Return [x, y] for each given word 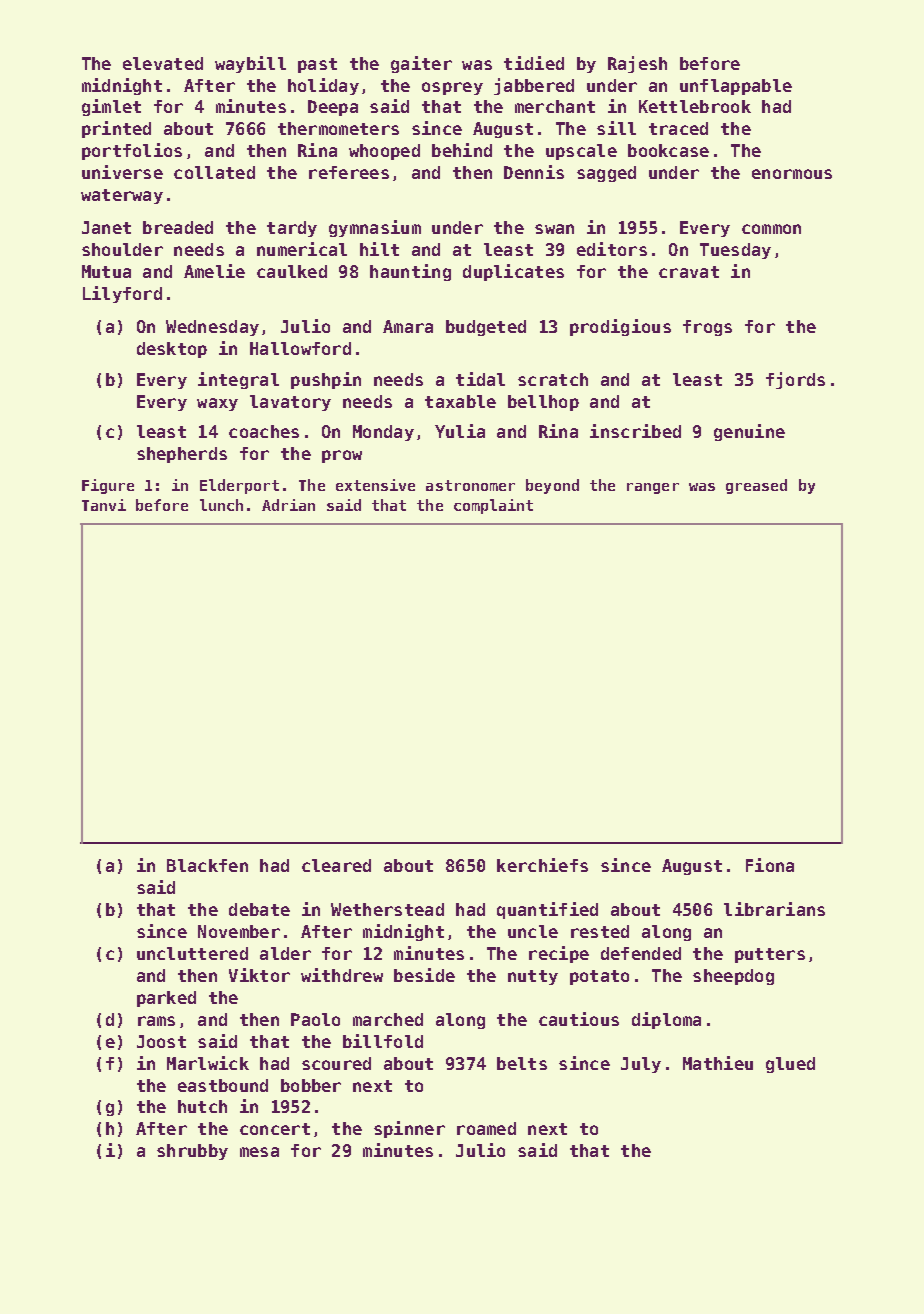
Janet [106, 227]
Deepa [333, 108]
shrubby [192, 1152]
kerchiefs [542, 865]
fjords [795, 380]
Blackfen [207, 865]
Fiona [770, 865]
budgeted [486, 328]
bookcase [668, 150]
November [239, 931]
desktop [172, 350]
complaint [493, 506]
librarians [774, 909]
